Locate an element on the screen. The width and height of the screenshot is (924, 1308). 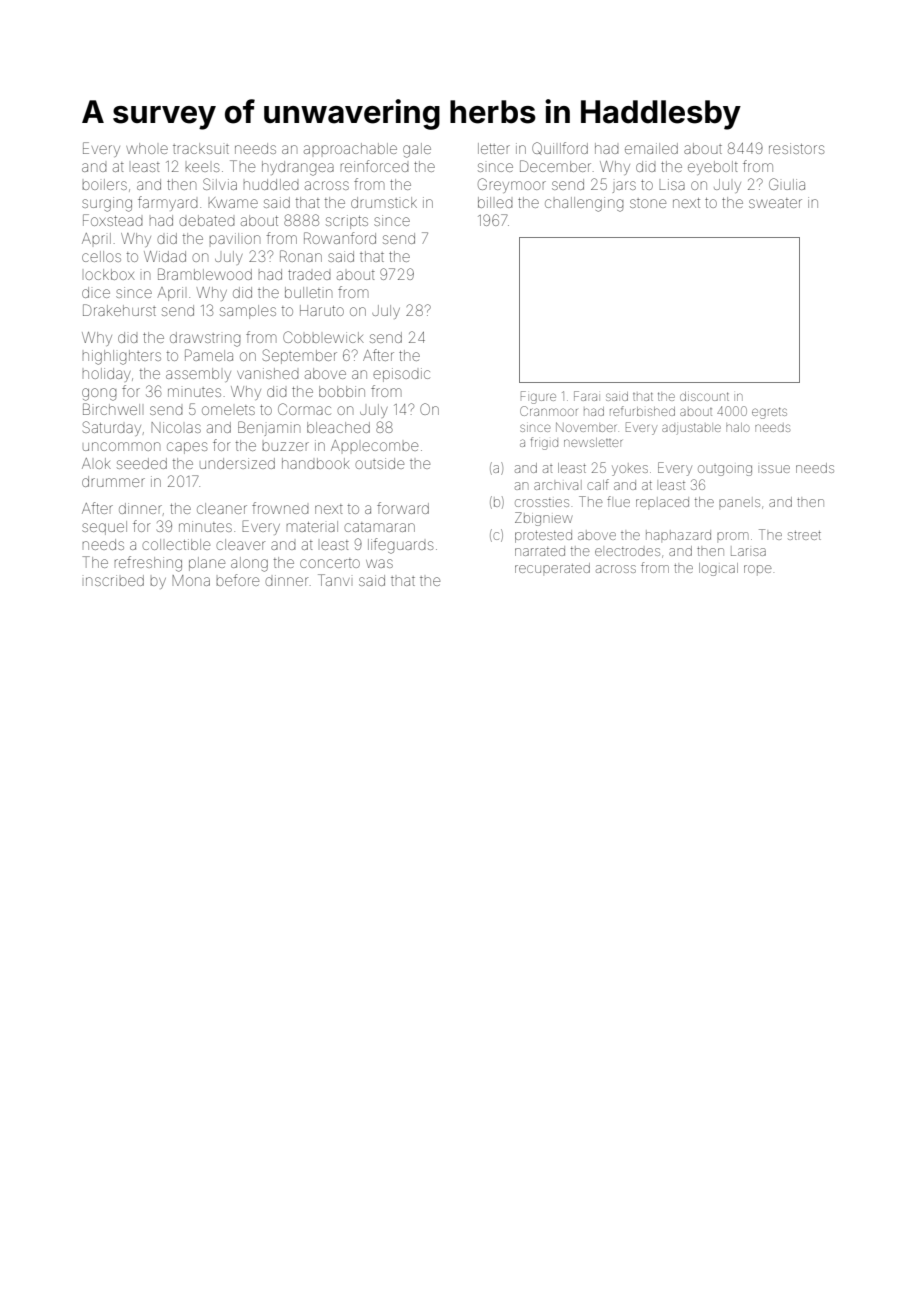
gale is located at coordinates (417, 150).
